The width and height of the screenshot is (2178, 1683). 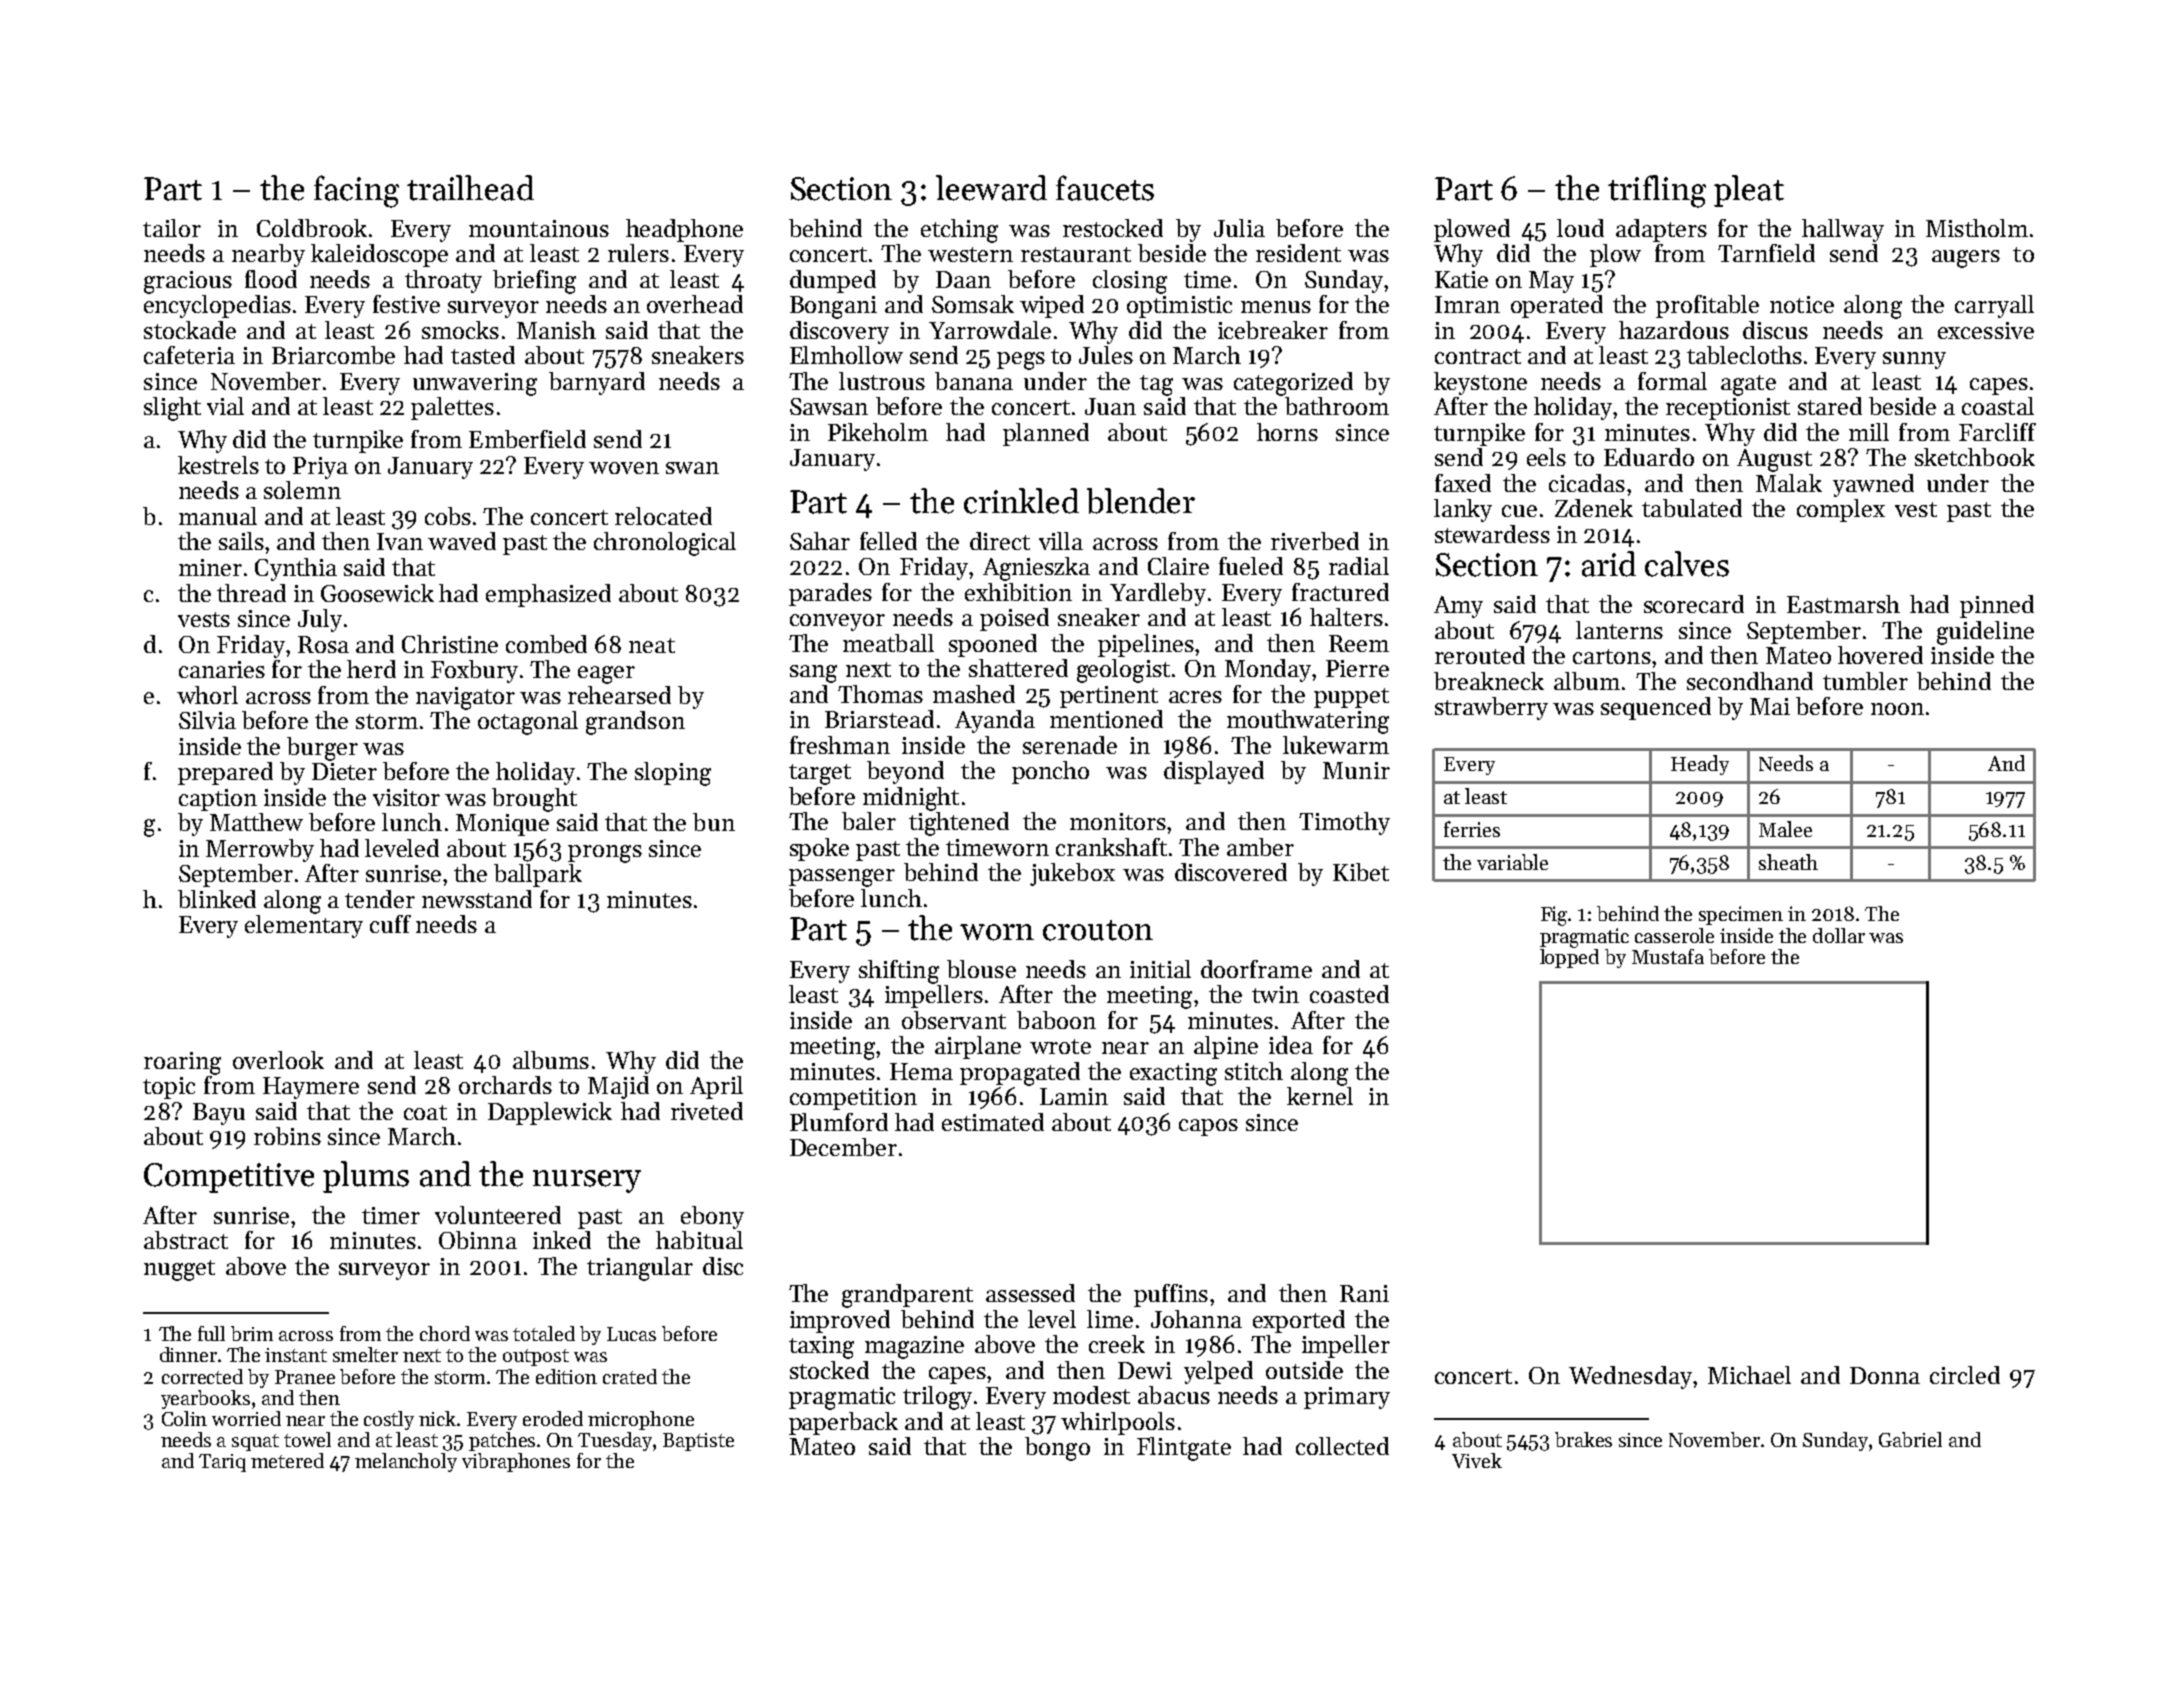 I want to click on facing, so click(x=356, y=191).
